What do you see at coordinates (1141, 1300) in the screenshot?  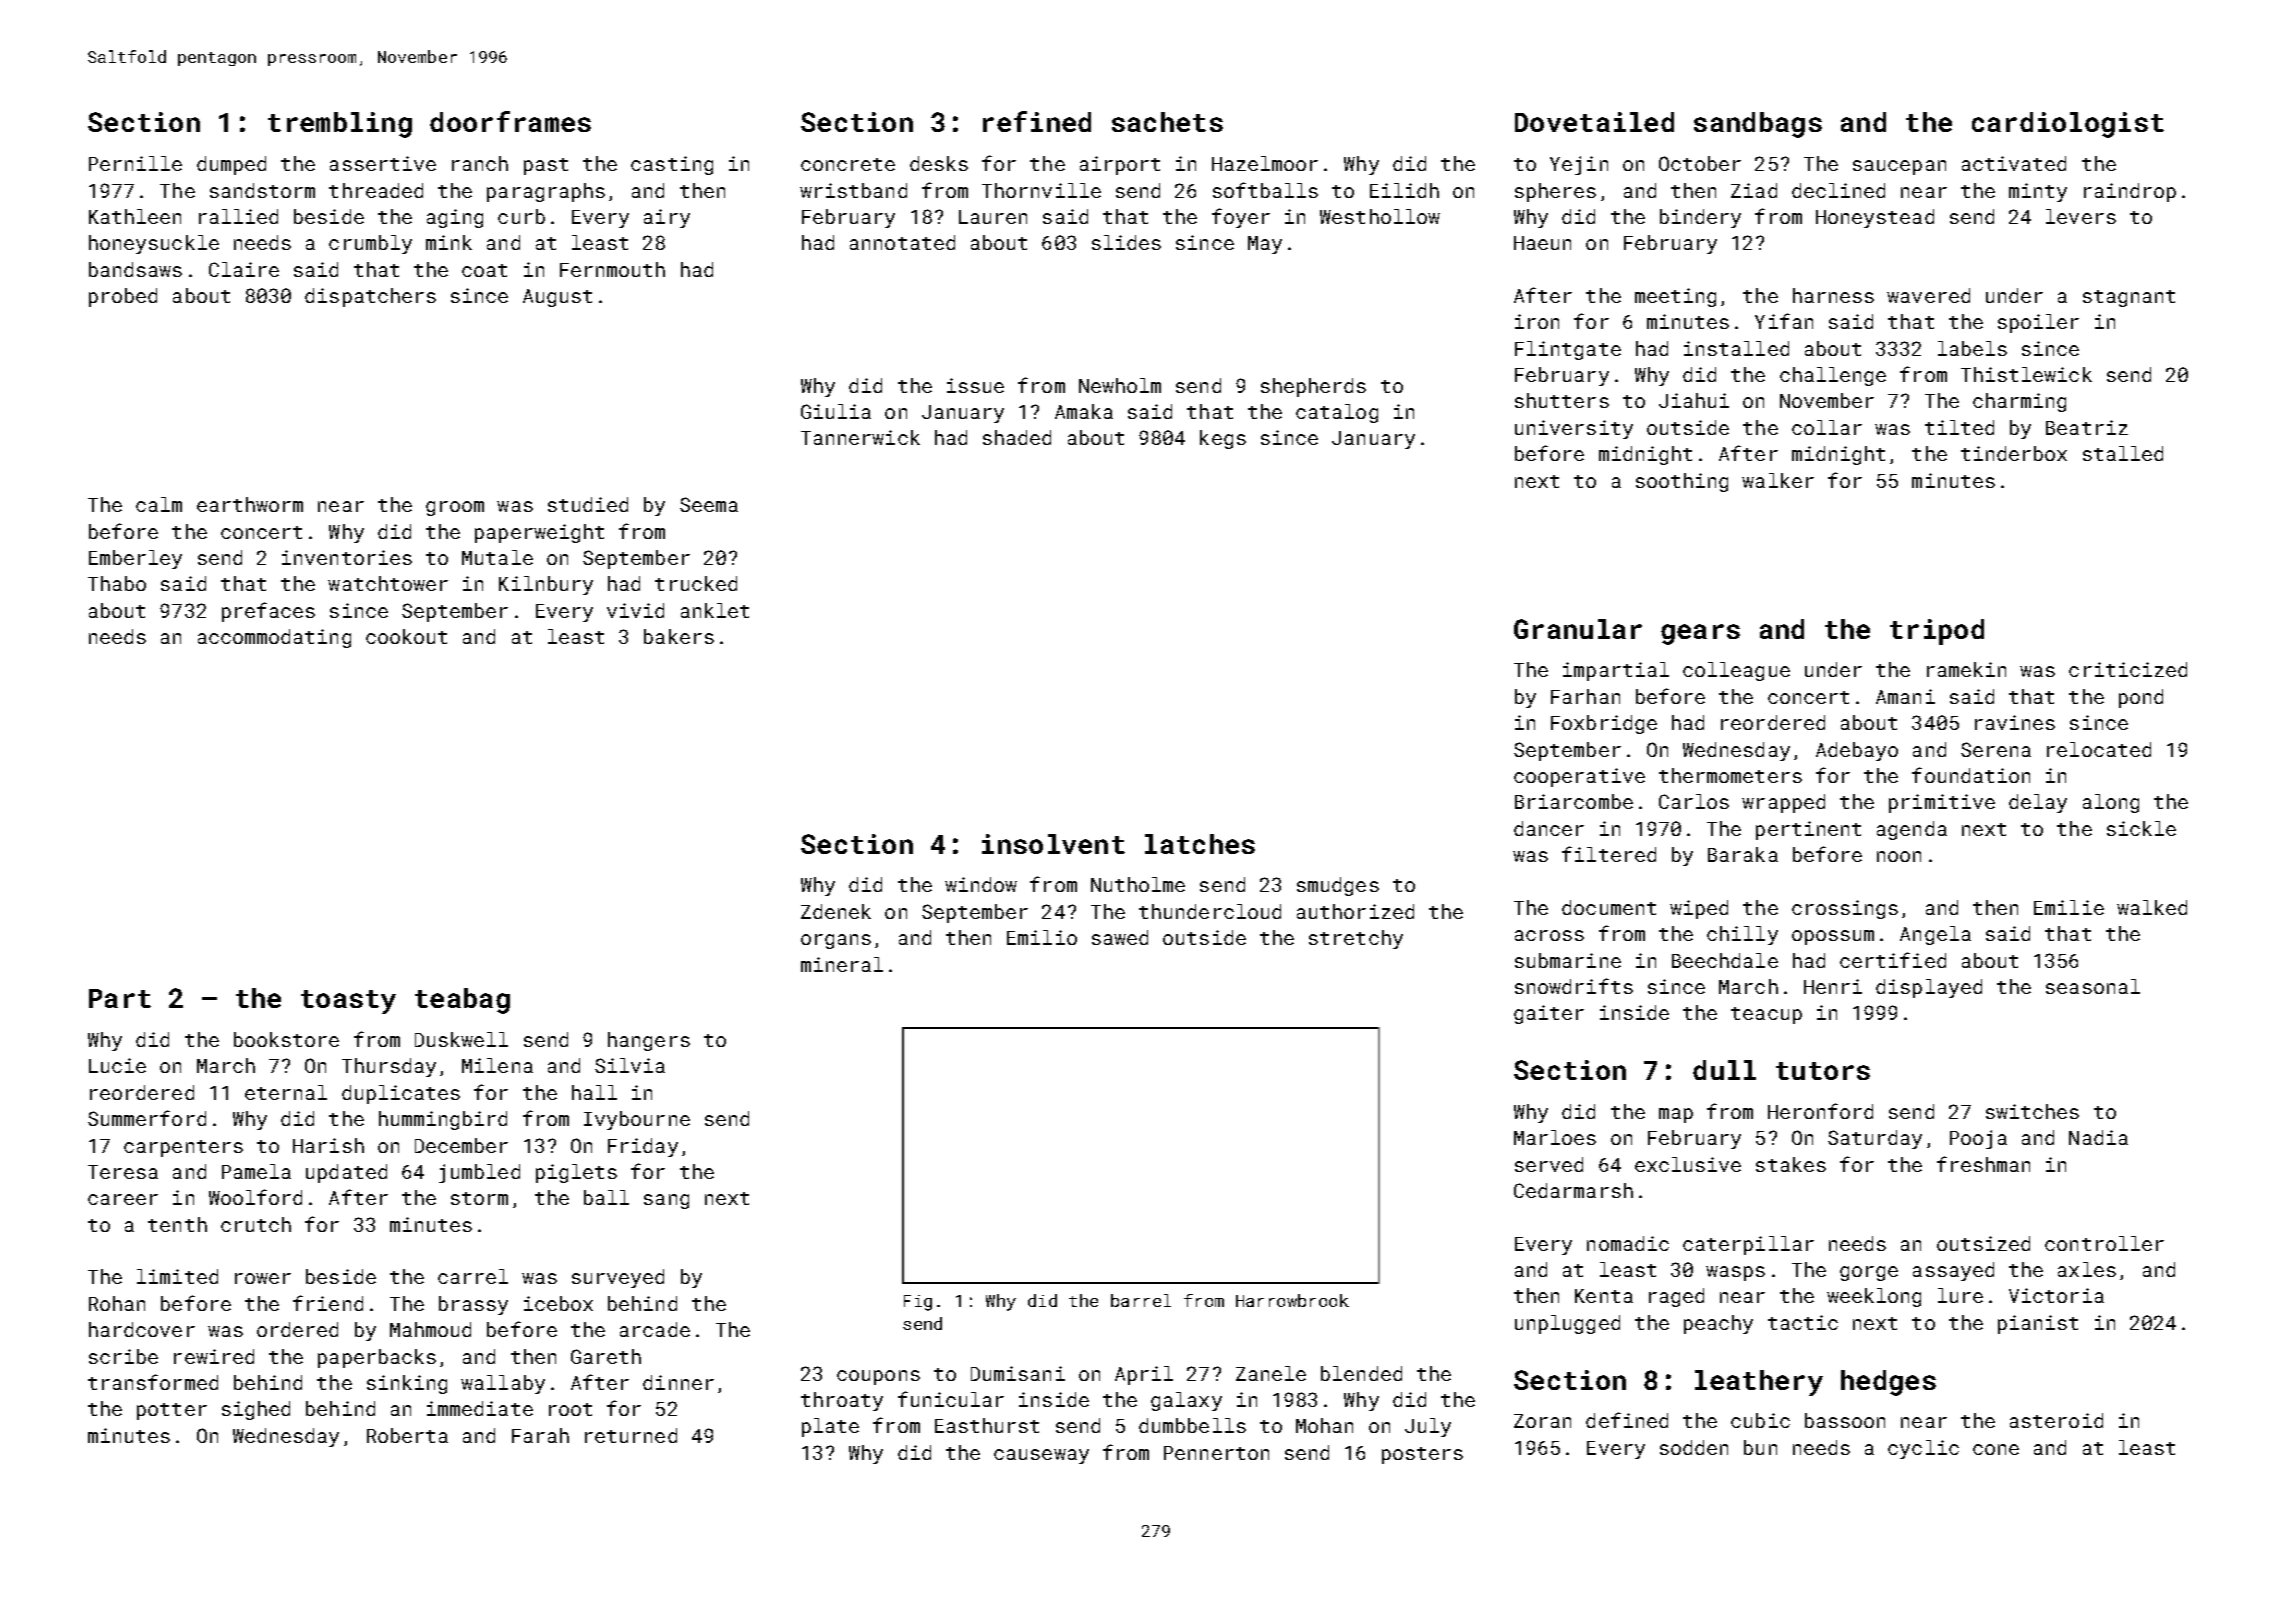 I see `barrel` at bounding box center [1141, 1300].
